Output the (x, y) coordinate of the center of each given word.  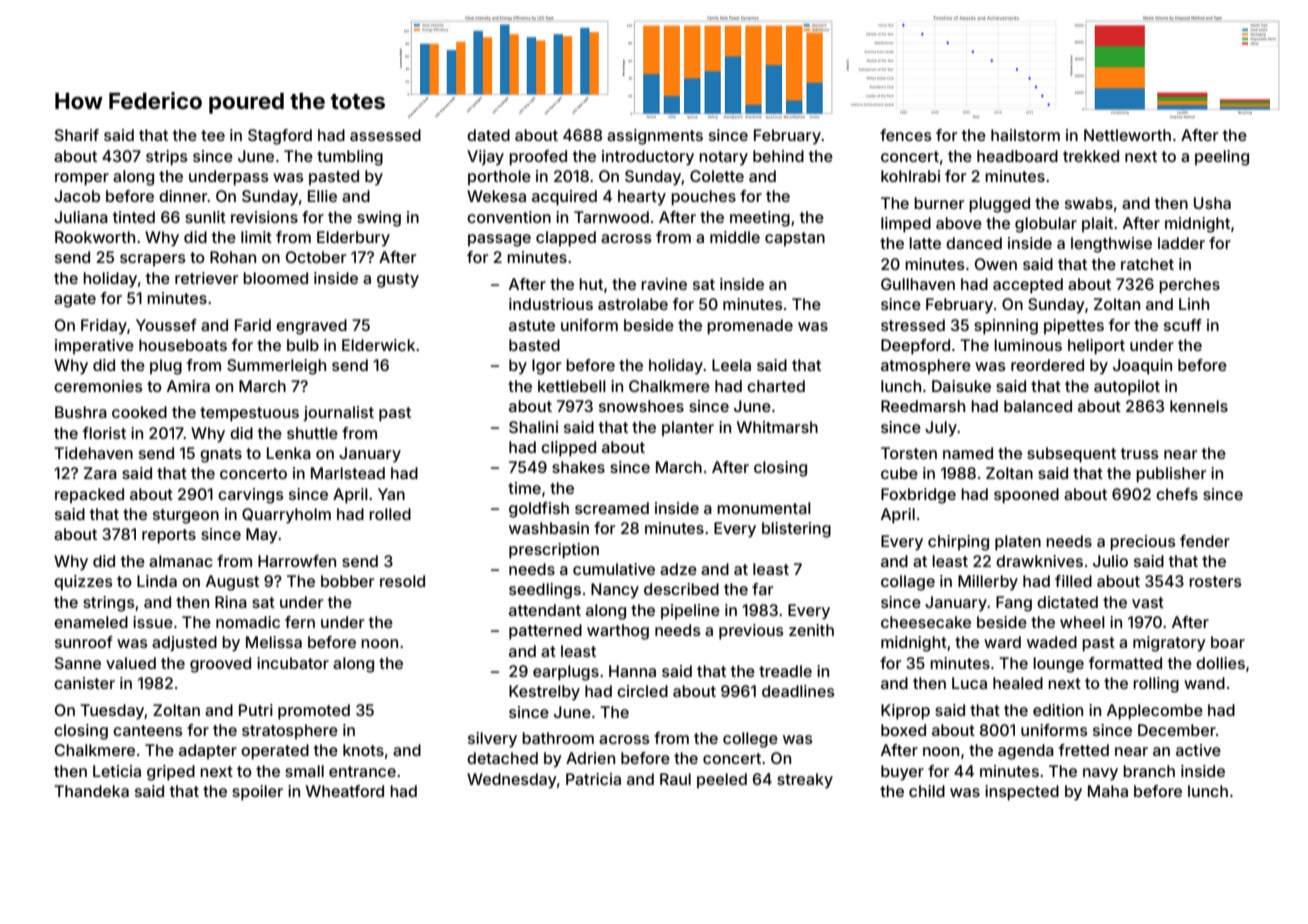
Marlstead (348, 473)
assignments (655, 137)
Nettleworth (1127, 135)
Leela (731, 365)
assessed (385, 135)
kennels (1199, 406)
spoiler (257, 793)
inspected (1022, 793)
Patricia (593, 779)
